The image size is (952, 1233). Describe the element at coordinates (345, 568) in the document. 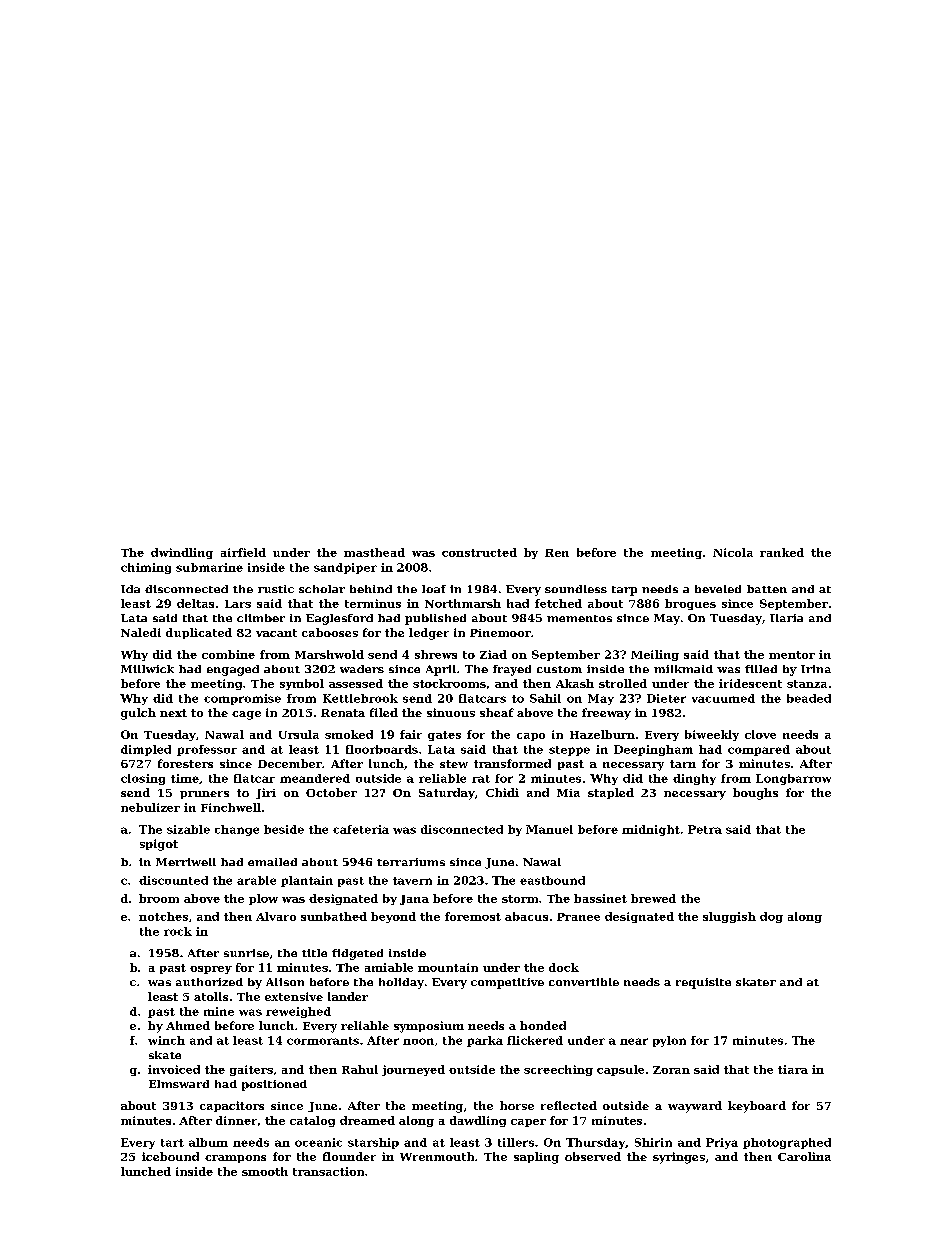

I see `sandpiper` at that location.
